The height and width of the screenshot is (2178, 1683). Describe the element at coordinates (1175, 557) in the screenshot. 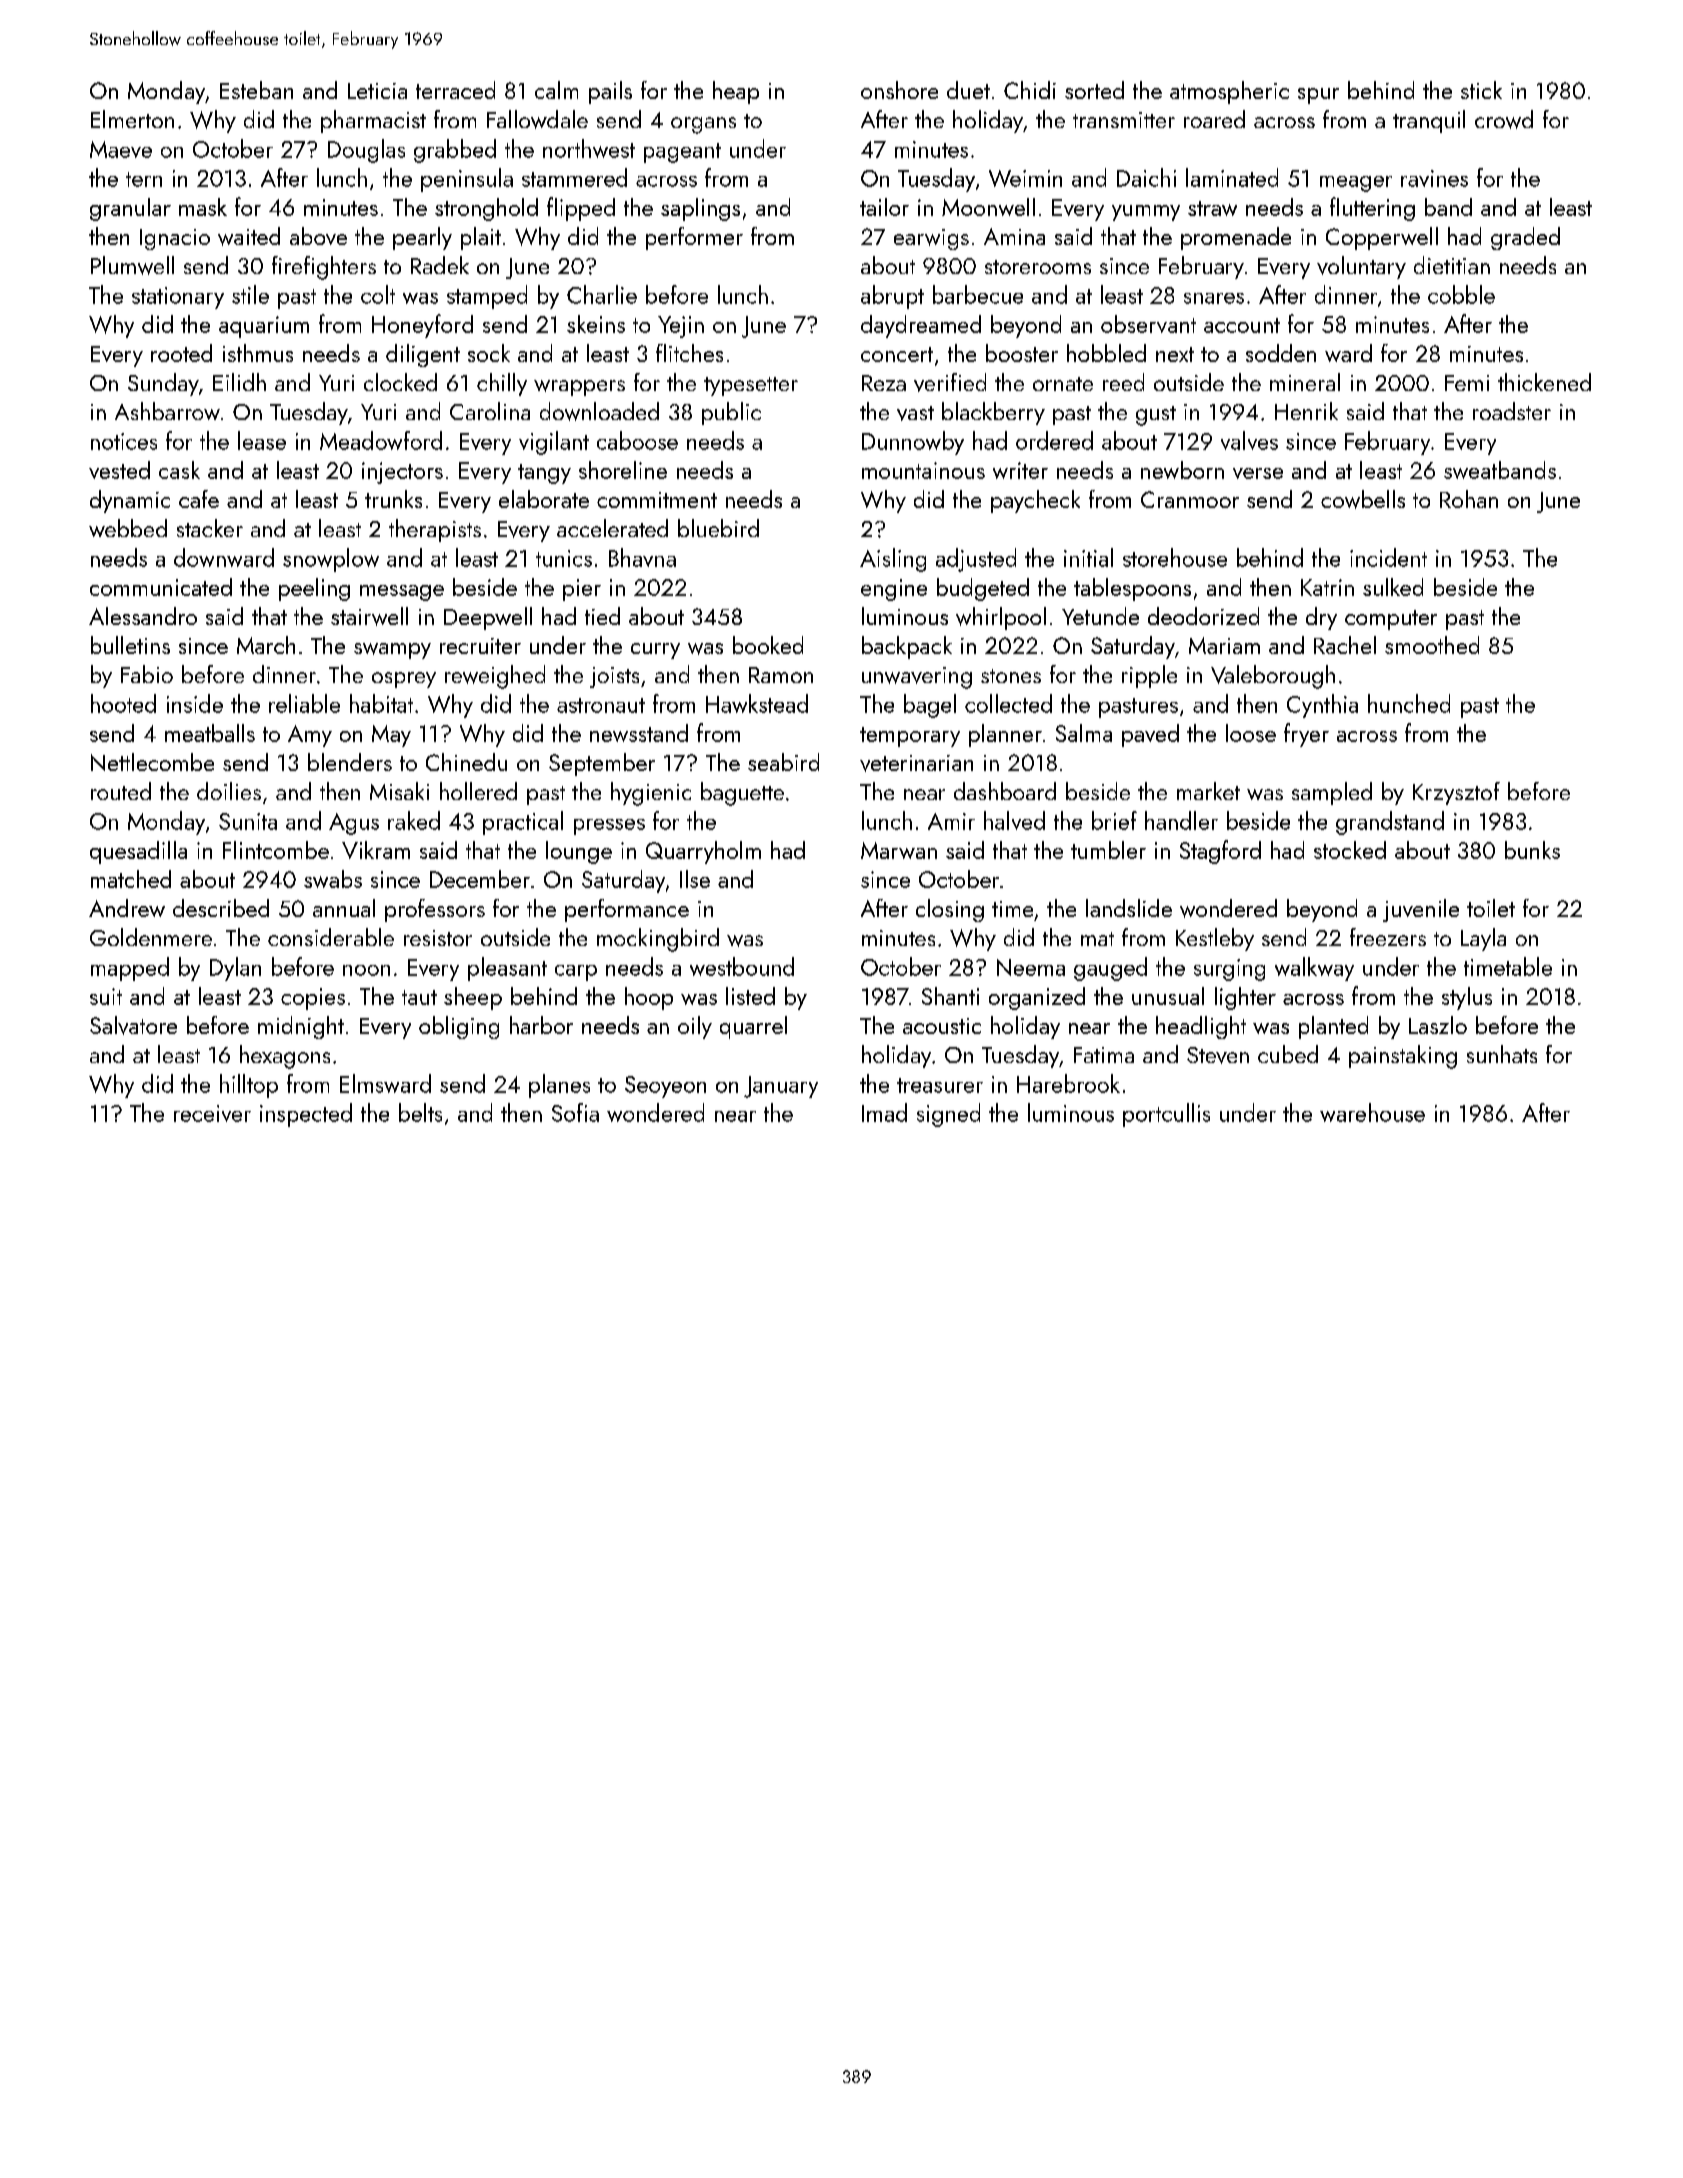

I see `storehouse` at that location.
